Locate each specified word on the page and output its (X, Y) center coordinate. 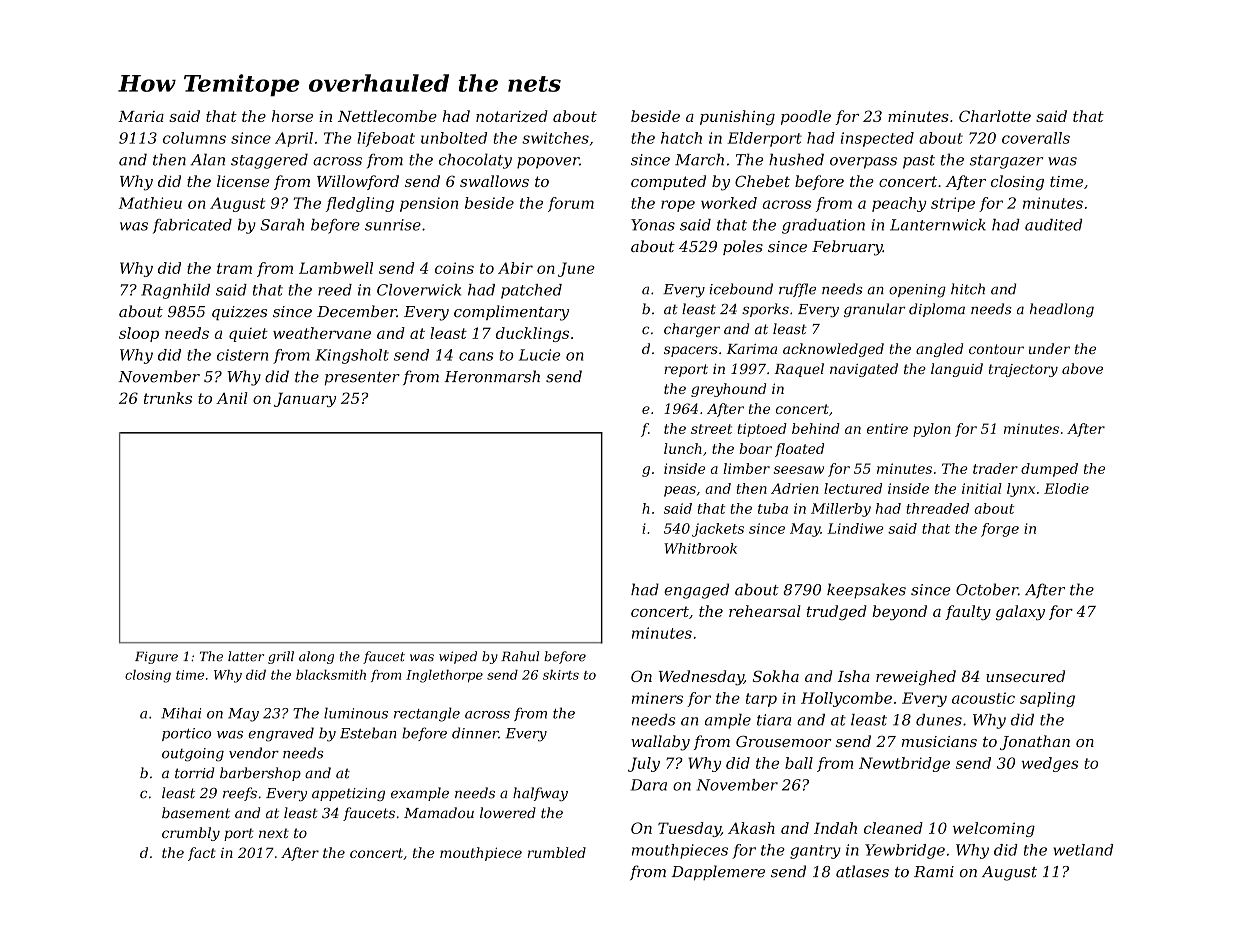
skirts (561, 675)
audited (1053, 225)
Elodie (1066, 488)
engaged (696, 591)
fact (202, 854)
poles (743, 247)
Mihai (181, 713)
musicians (939, 741)
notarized (512, 116)
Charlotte (995, 116)
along (316, 657)
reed (335, 290)
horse (292, 116)
